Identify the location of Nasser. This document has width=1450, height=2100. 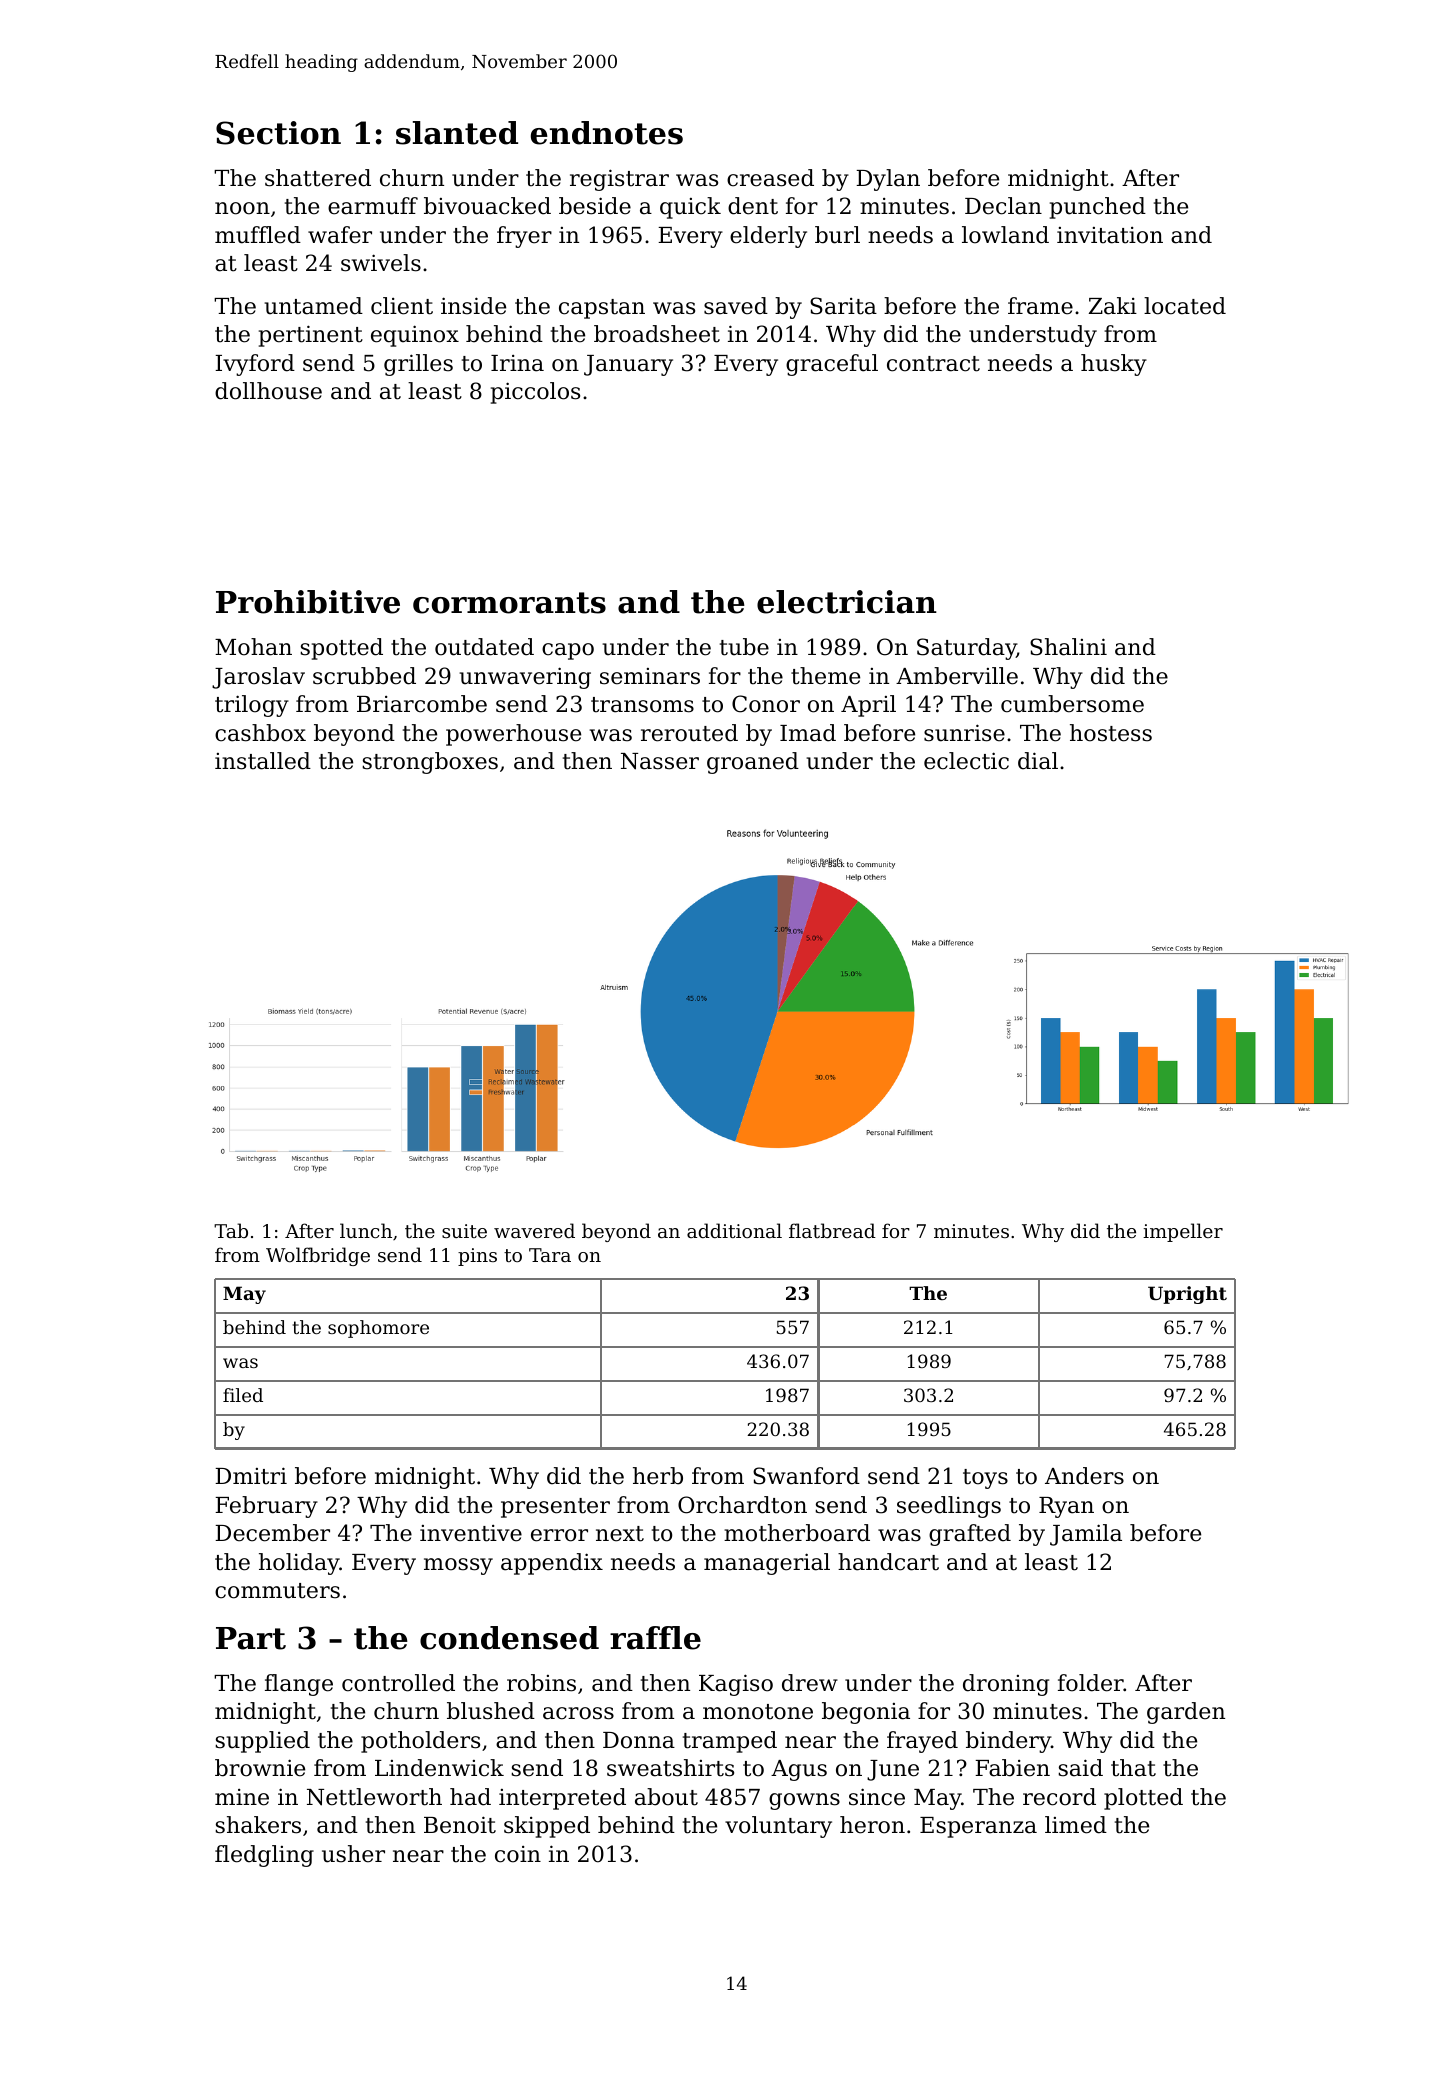
(660, 761).
